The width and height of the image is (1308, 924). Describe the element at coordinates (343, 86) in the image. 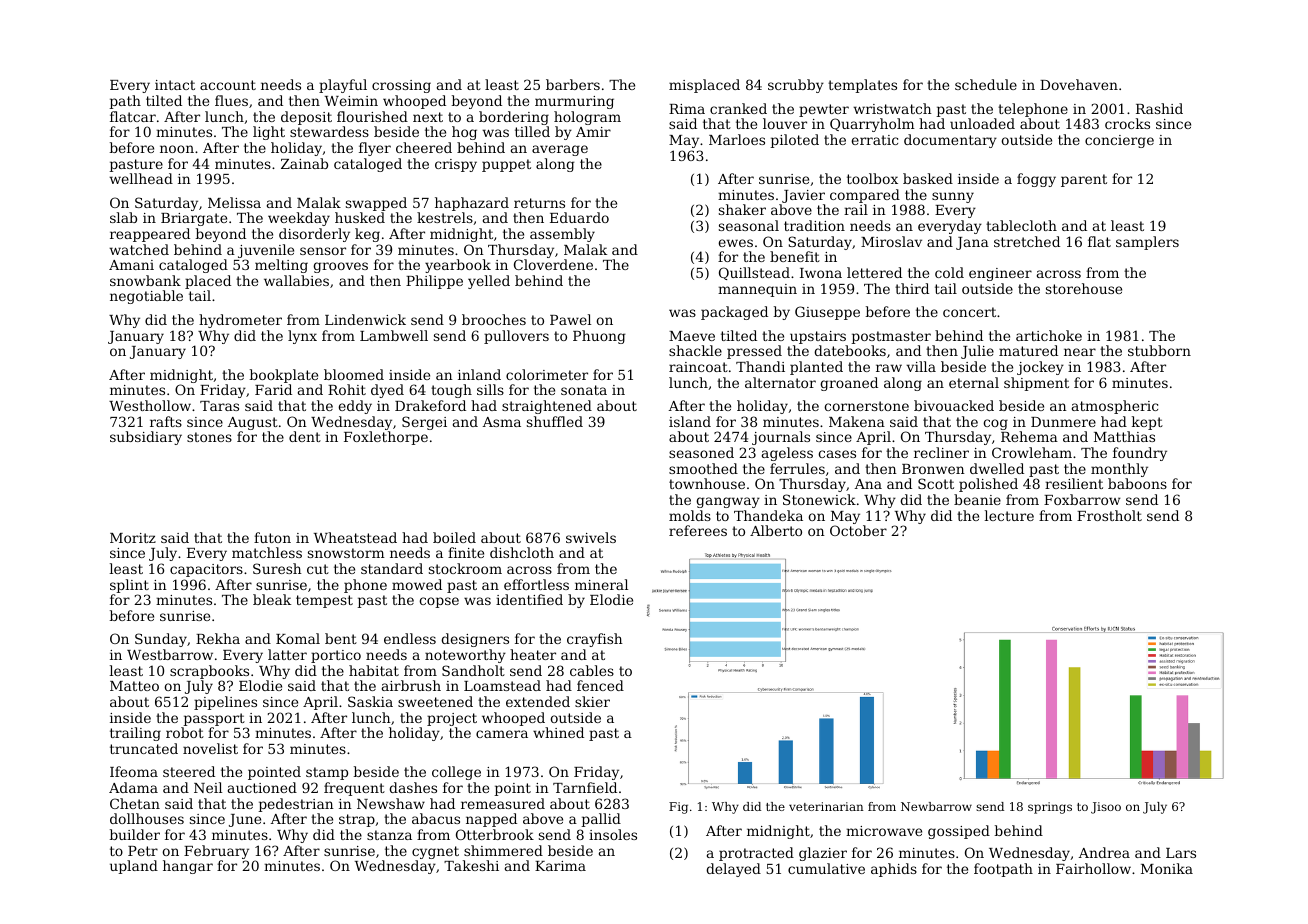

I see `playful` at that location.
